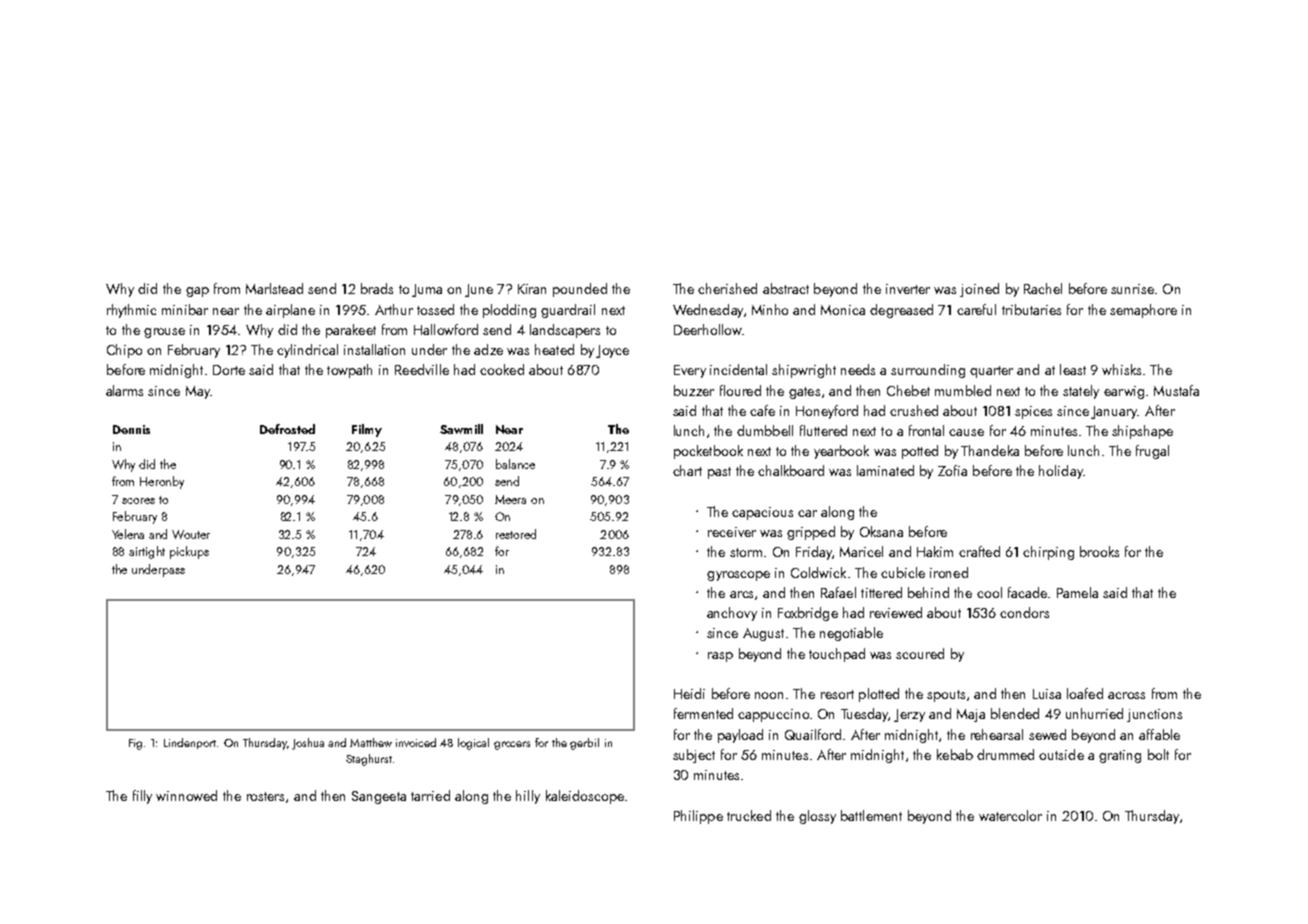 The height and width of the image is (924, 1308). What do you see at coordinates (1176, 390) in the image?
I see `Mustafa` at bounding box center [1176, 390].
